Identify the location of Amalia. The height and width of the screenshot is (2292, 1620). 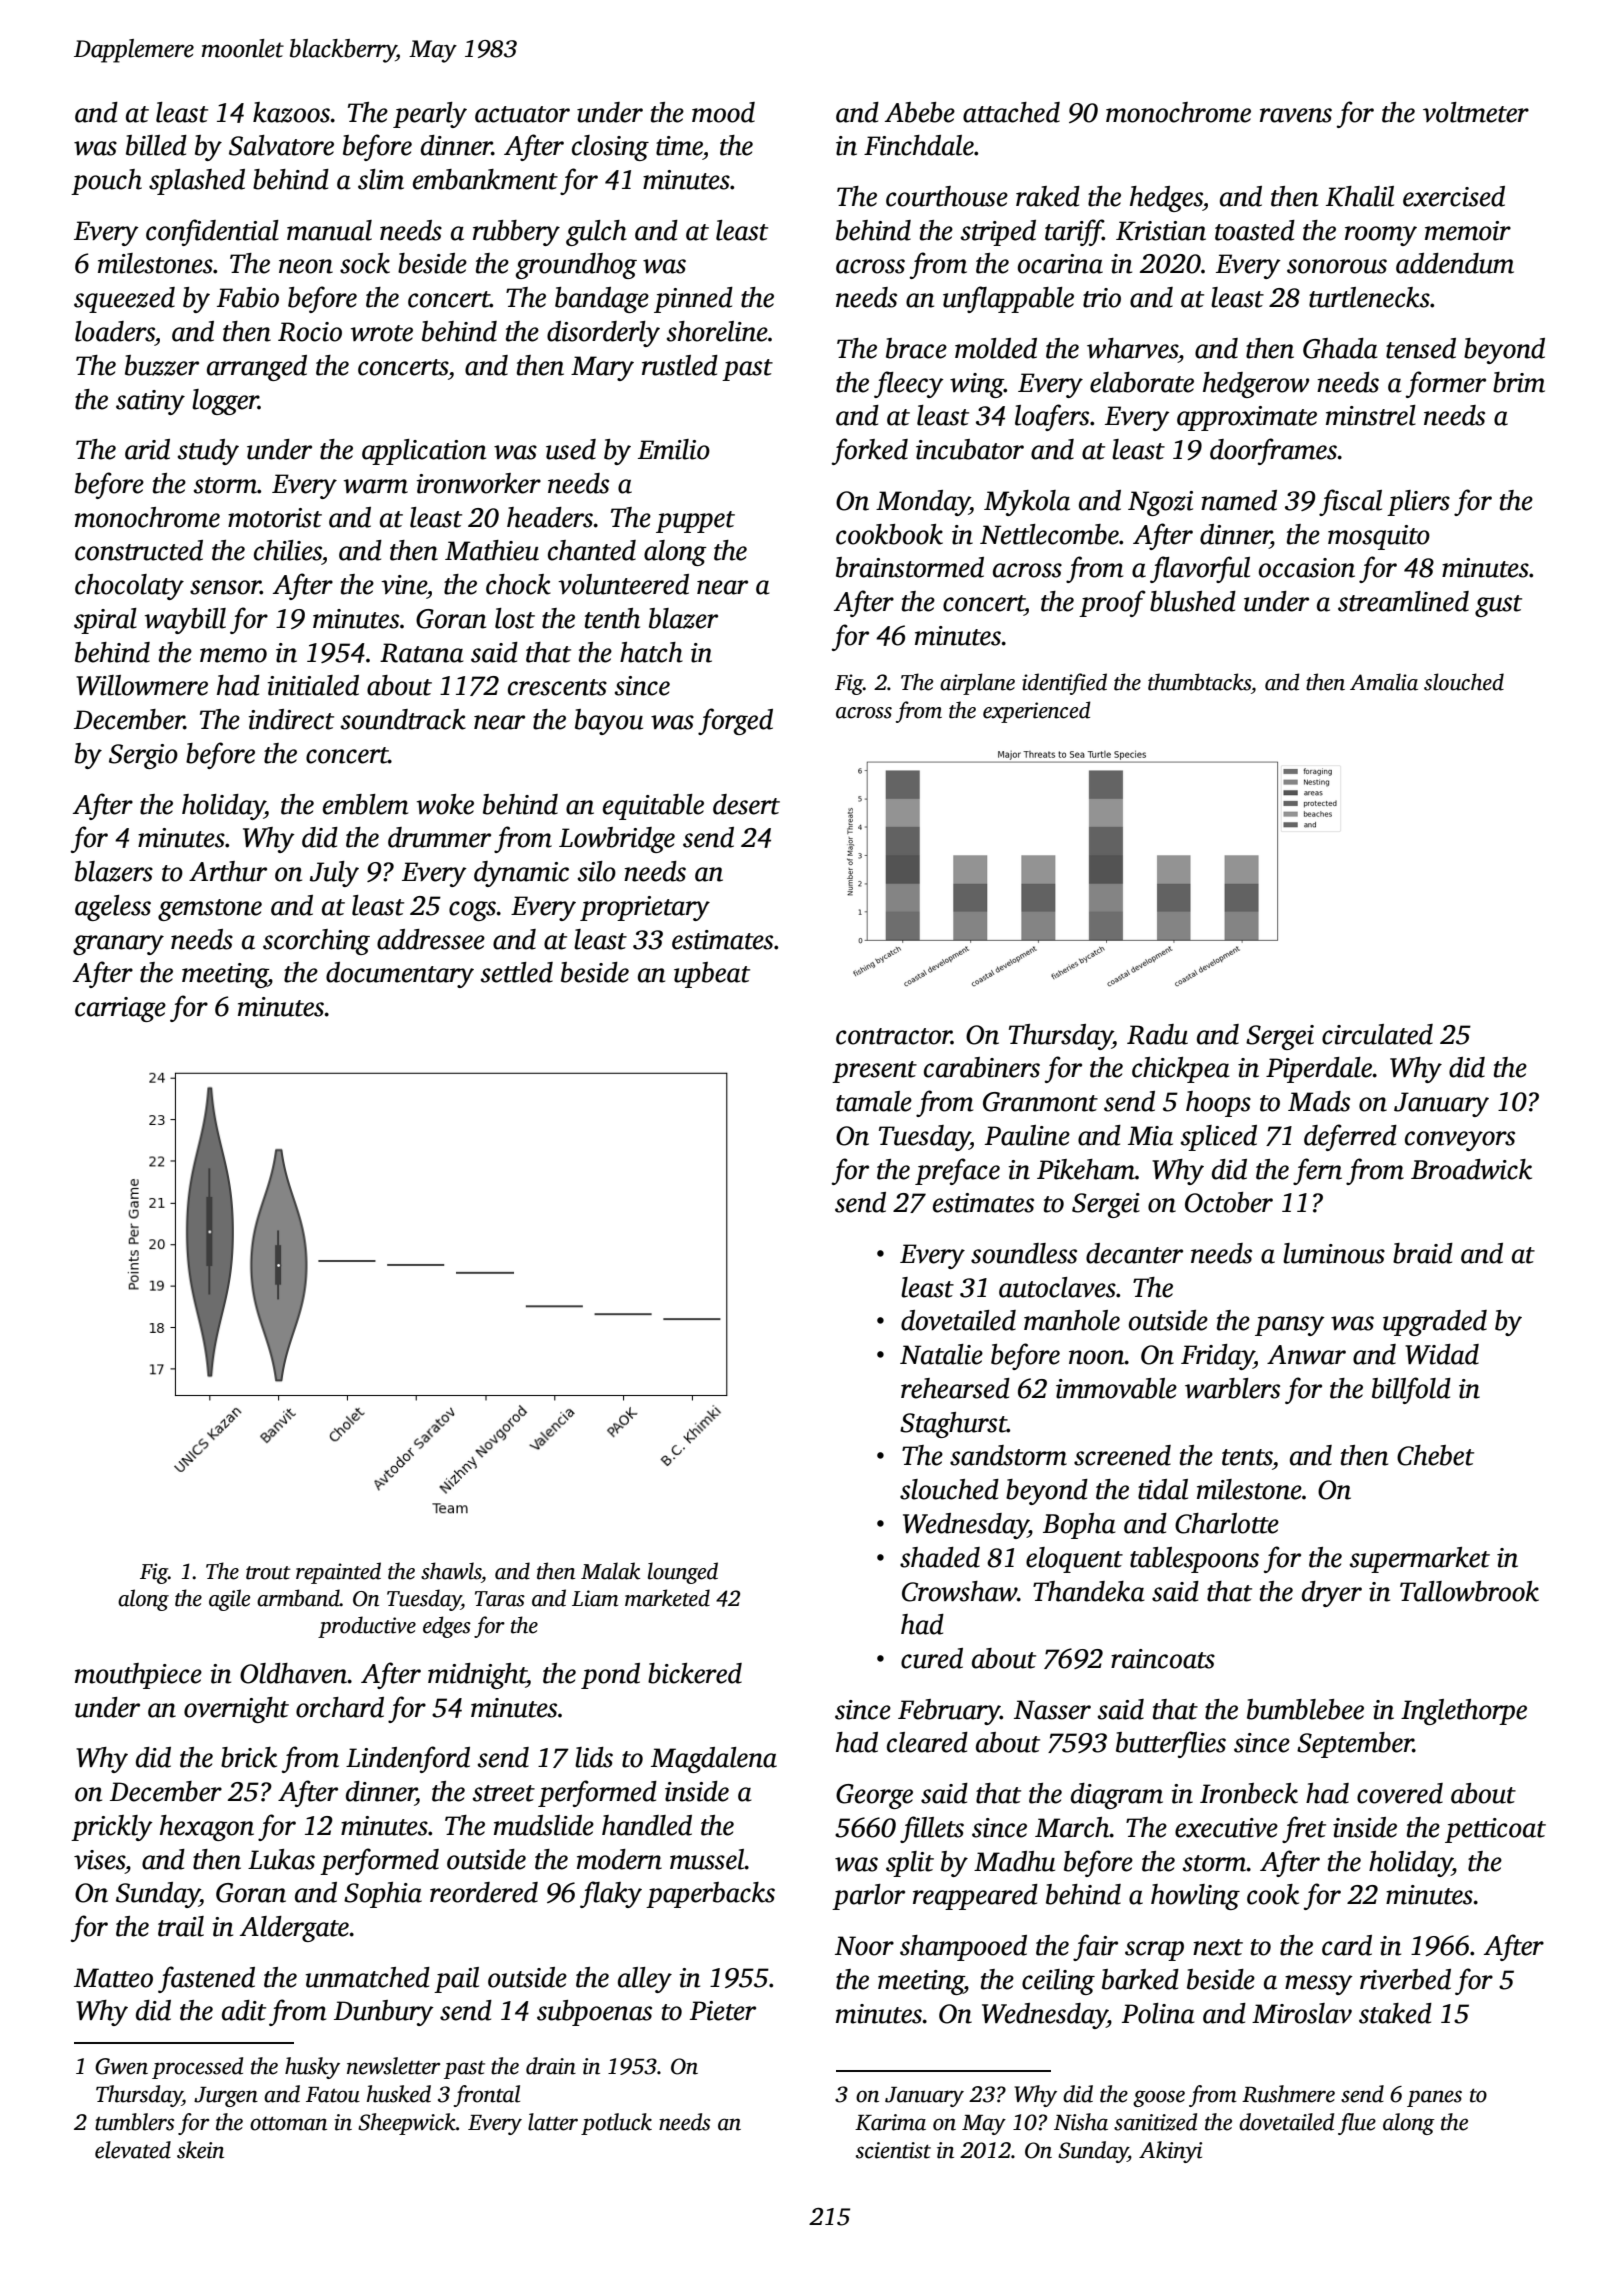
(1384, 682).
